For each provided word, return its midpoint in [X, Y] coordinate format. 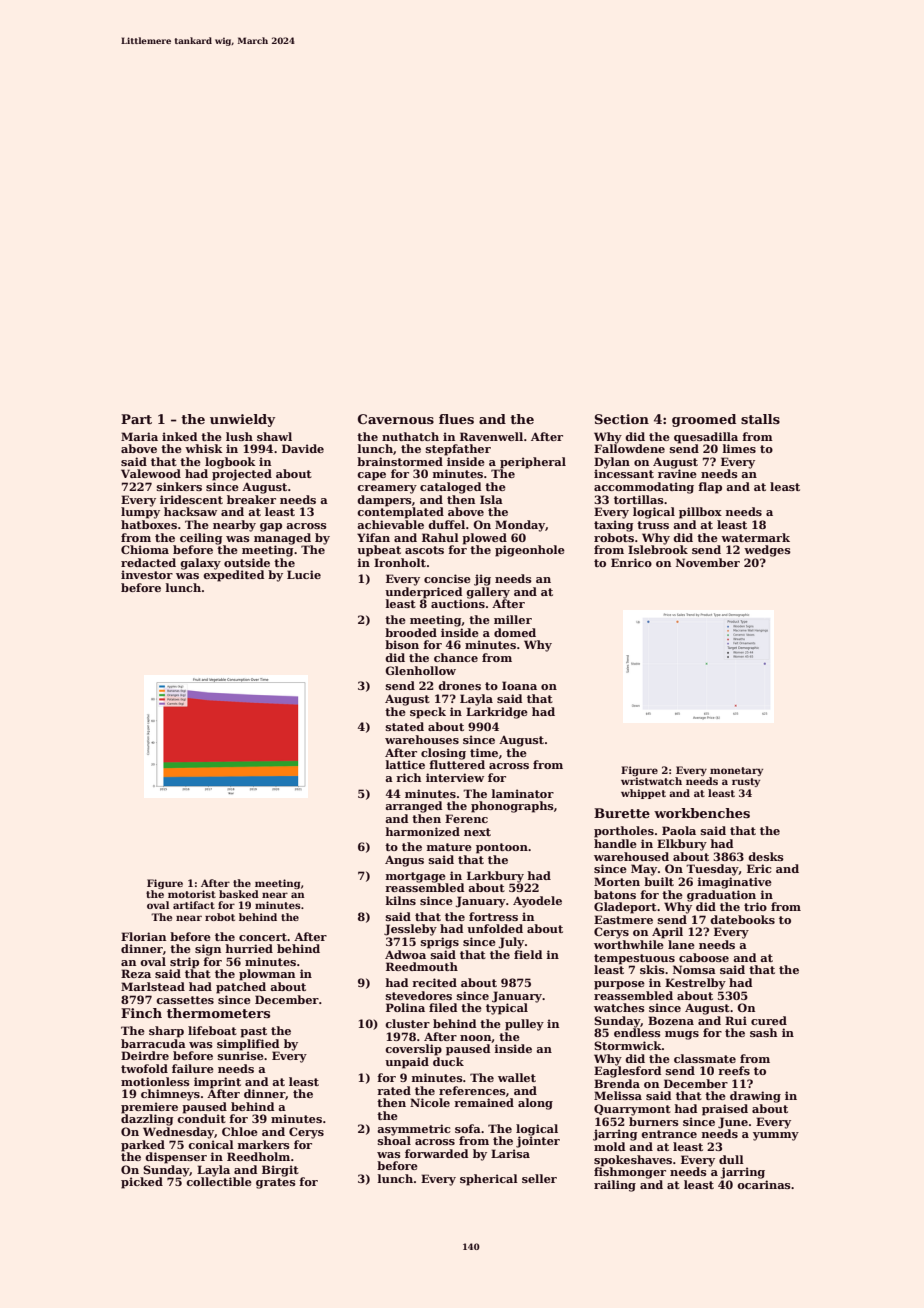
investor [147, 574]
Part [136, 419]
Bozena [671, 1020]
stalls [760, 419]
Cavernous [396, 419]
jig [482, 580]
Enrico [631, 562]
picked [142, 1183]
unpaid [407, 1063]
